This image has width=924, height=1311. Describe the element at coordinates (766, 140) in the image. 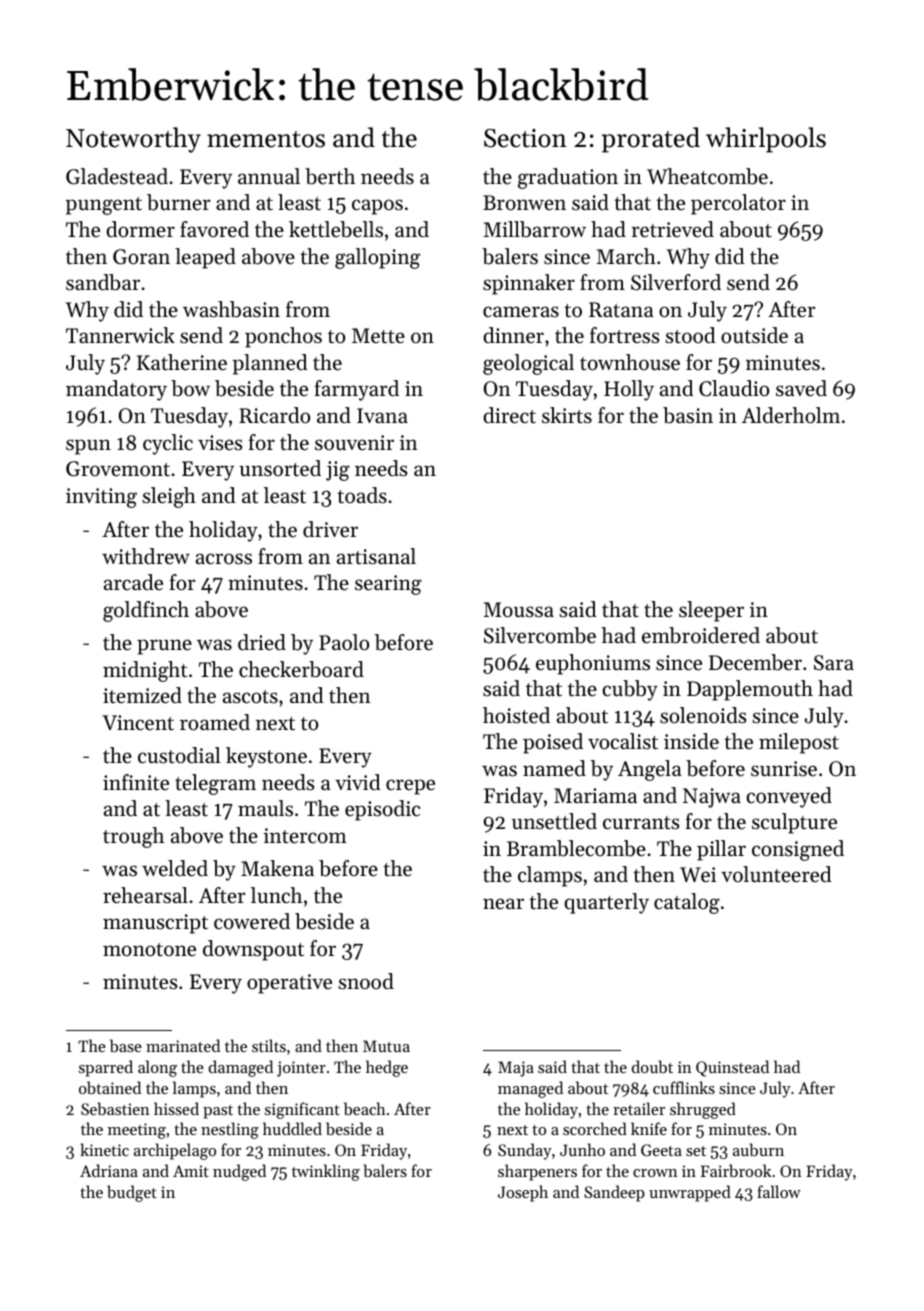

I see `whirlpools` at that location.
